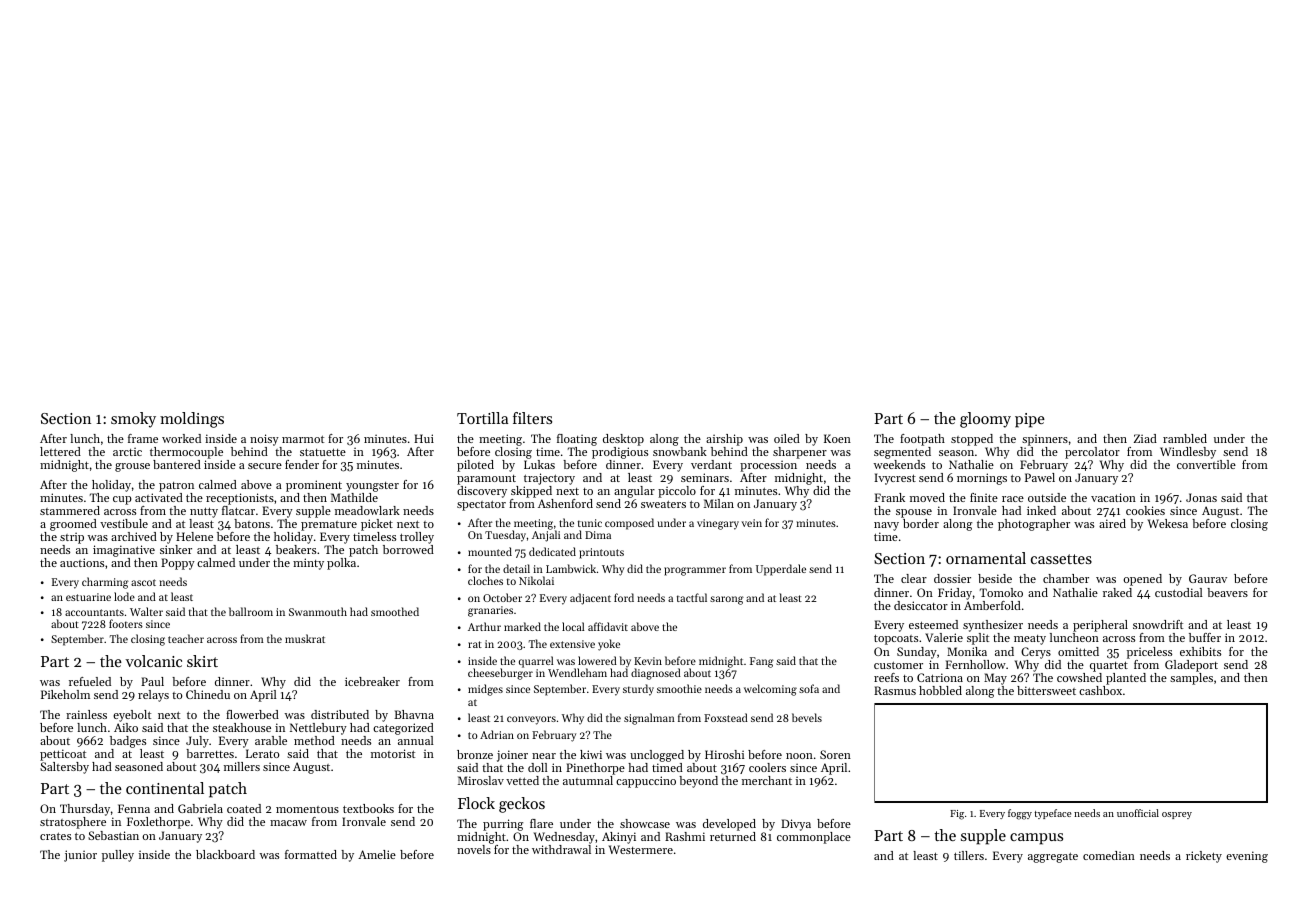 This image has width=1308, height=924. Describe the element at coordinates (192, 420) in the image. I see `moldings` at that location.
